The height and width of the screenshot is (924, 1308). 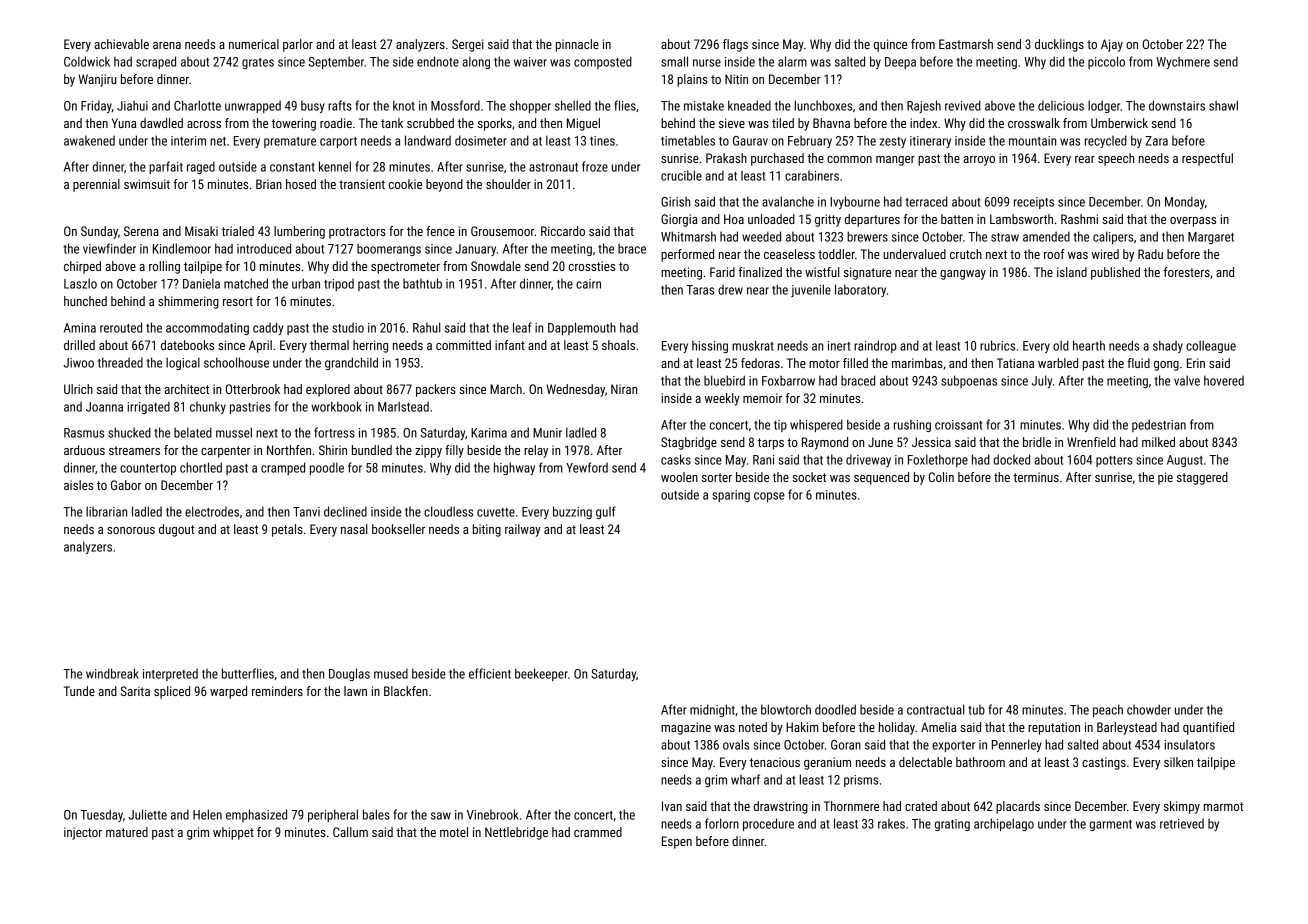 What do you see at coordinates (236, 362) in the screenshot?
I see `schoolhouse` at bounding box center [236, 362].
